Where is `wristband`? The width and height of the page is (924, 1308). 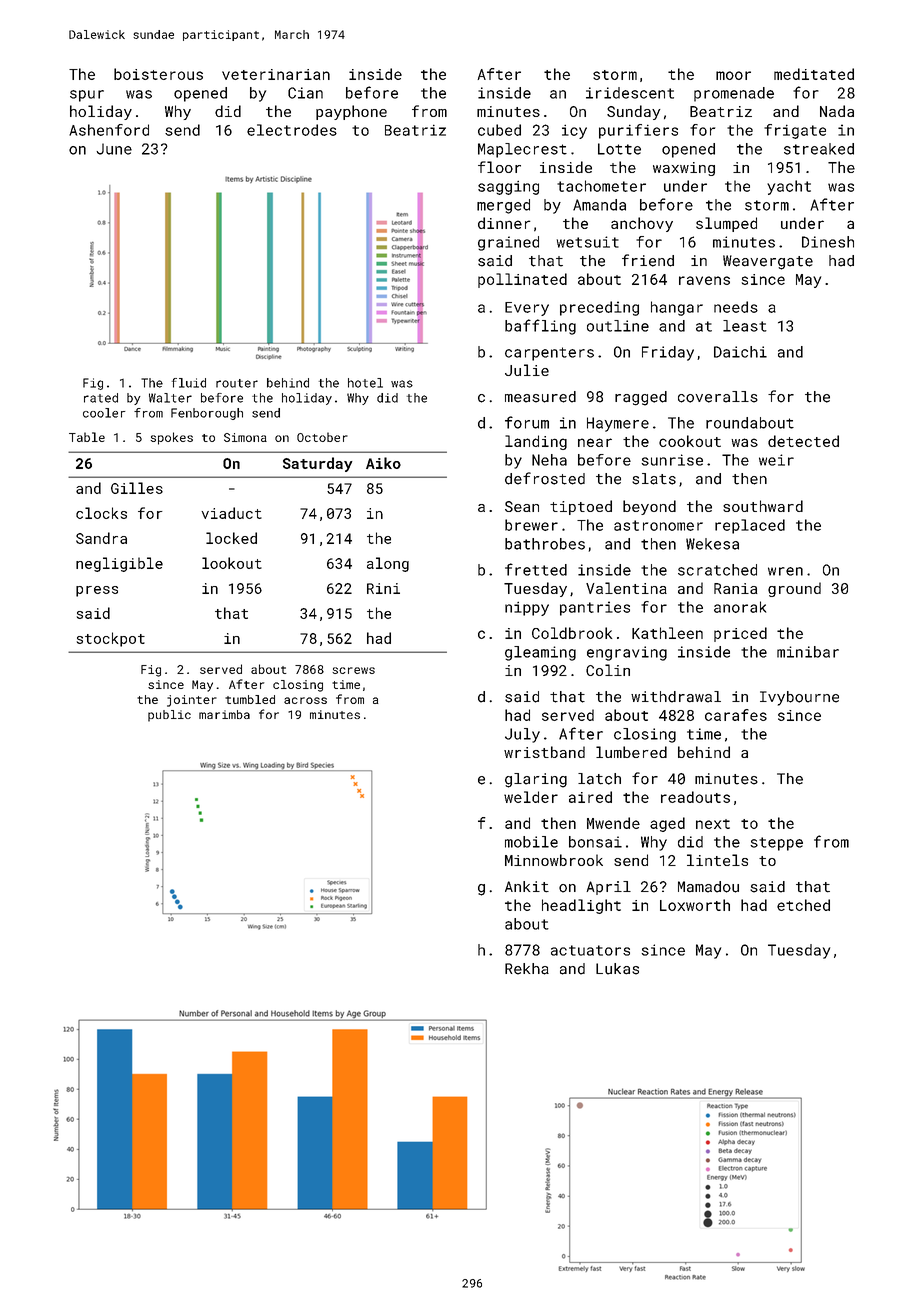
wristband is located at coordinates (544, 752).
